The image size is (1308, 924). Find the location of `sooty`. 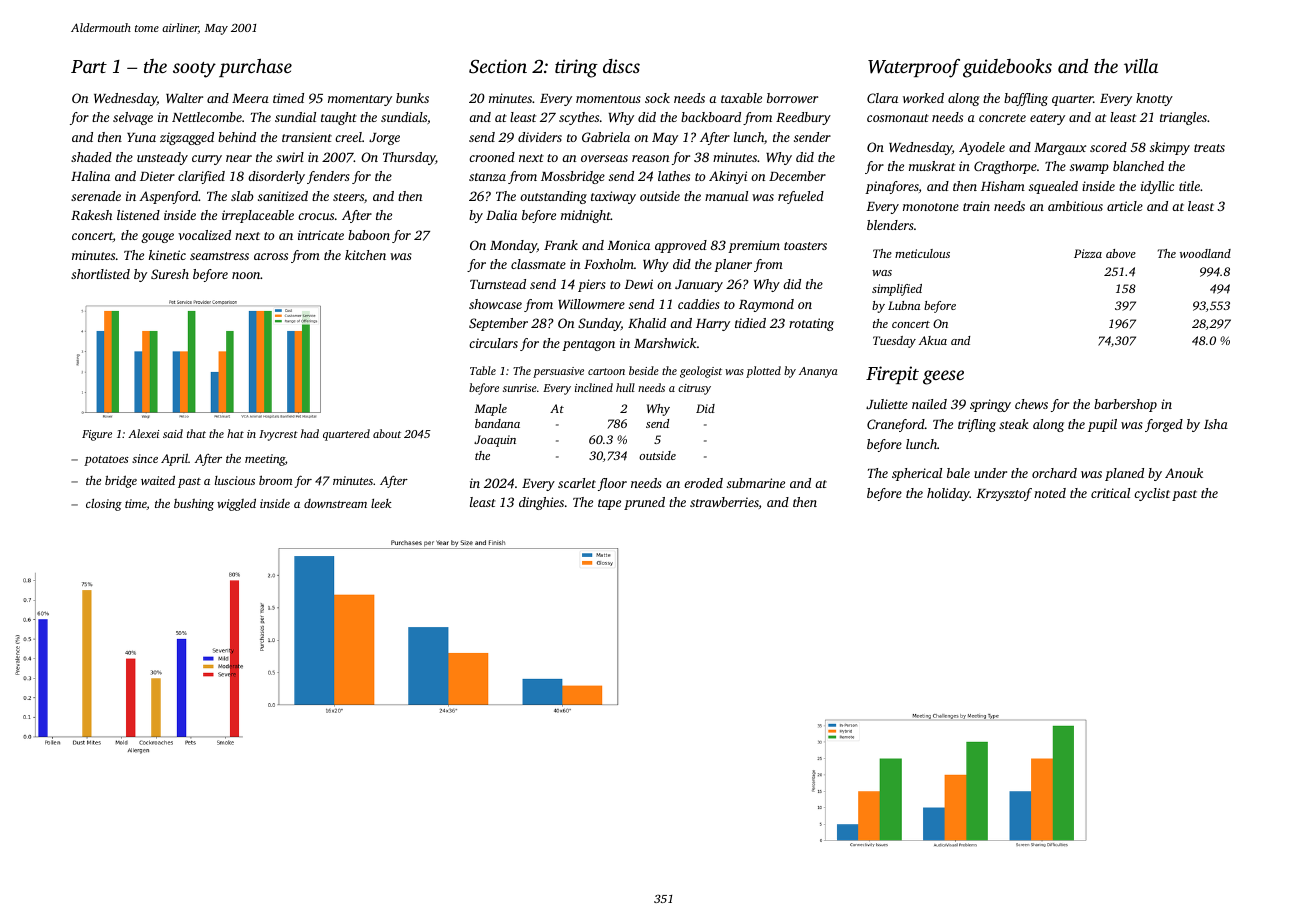

sooty is located at coordinates (194, 70).
